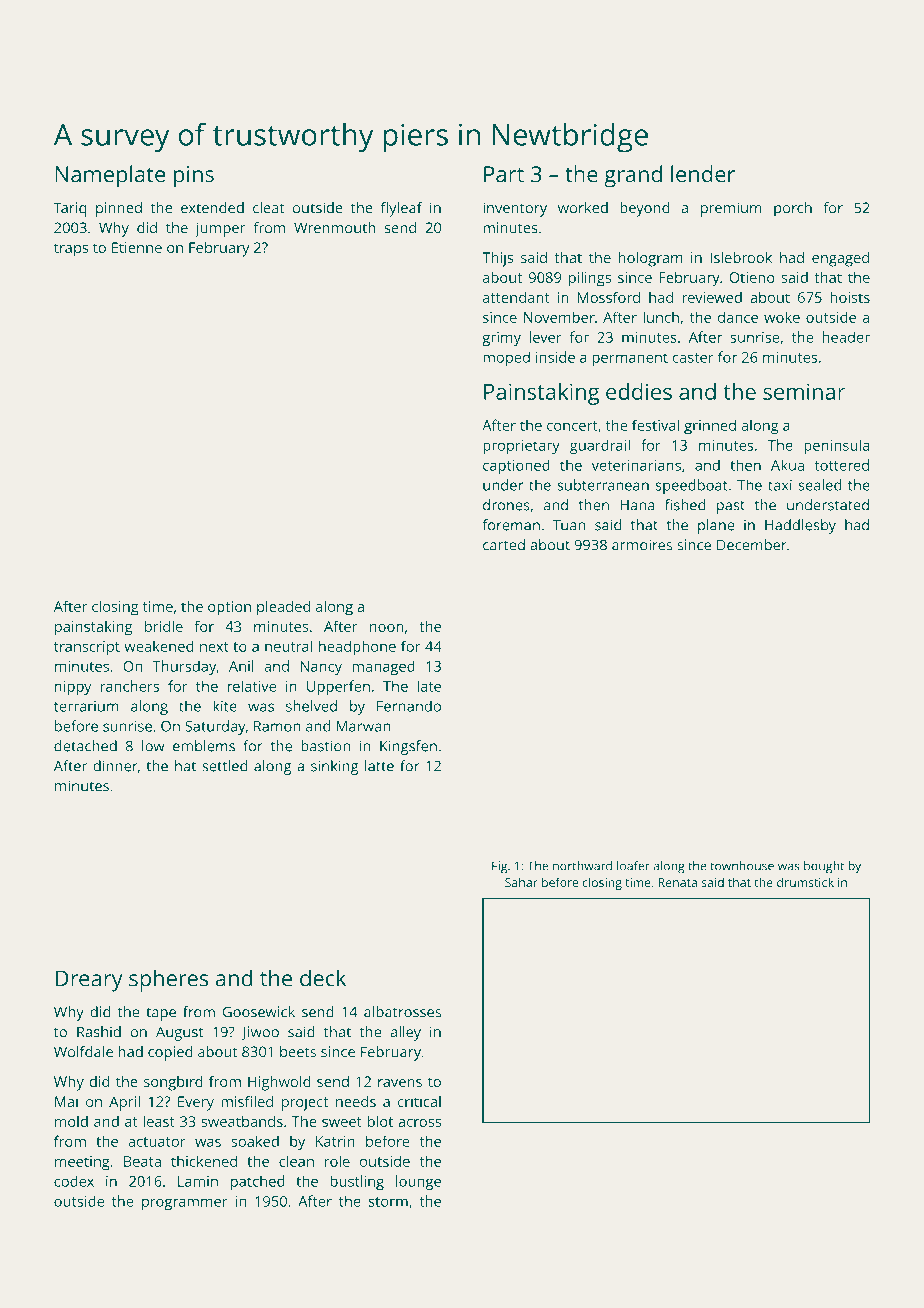  I want to click on pins, so click(194, 177).
